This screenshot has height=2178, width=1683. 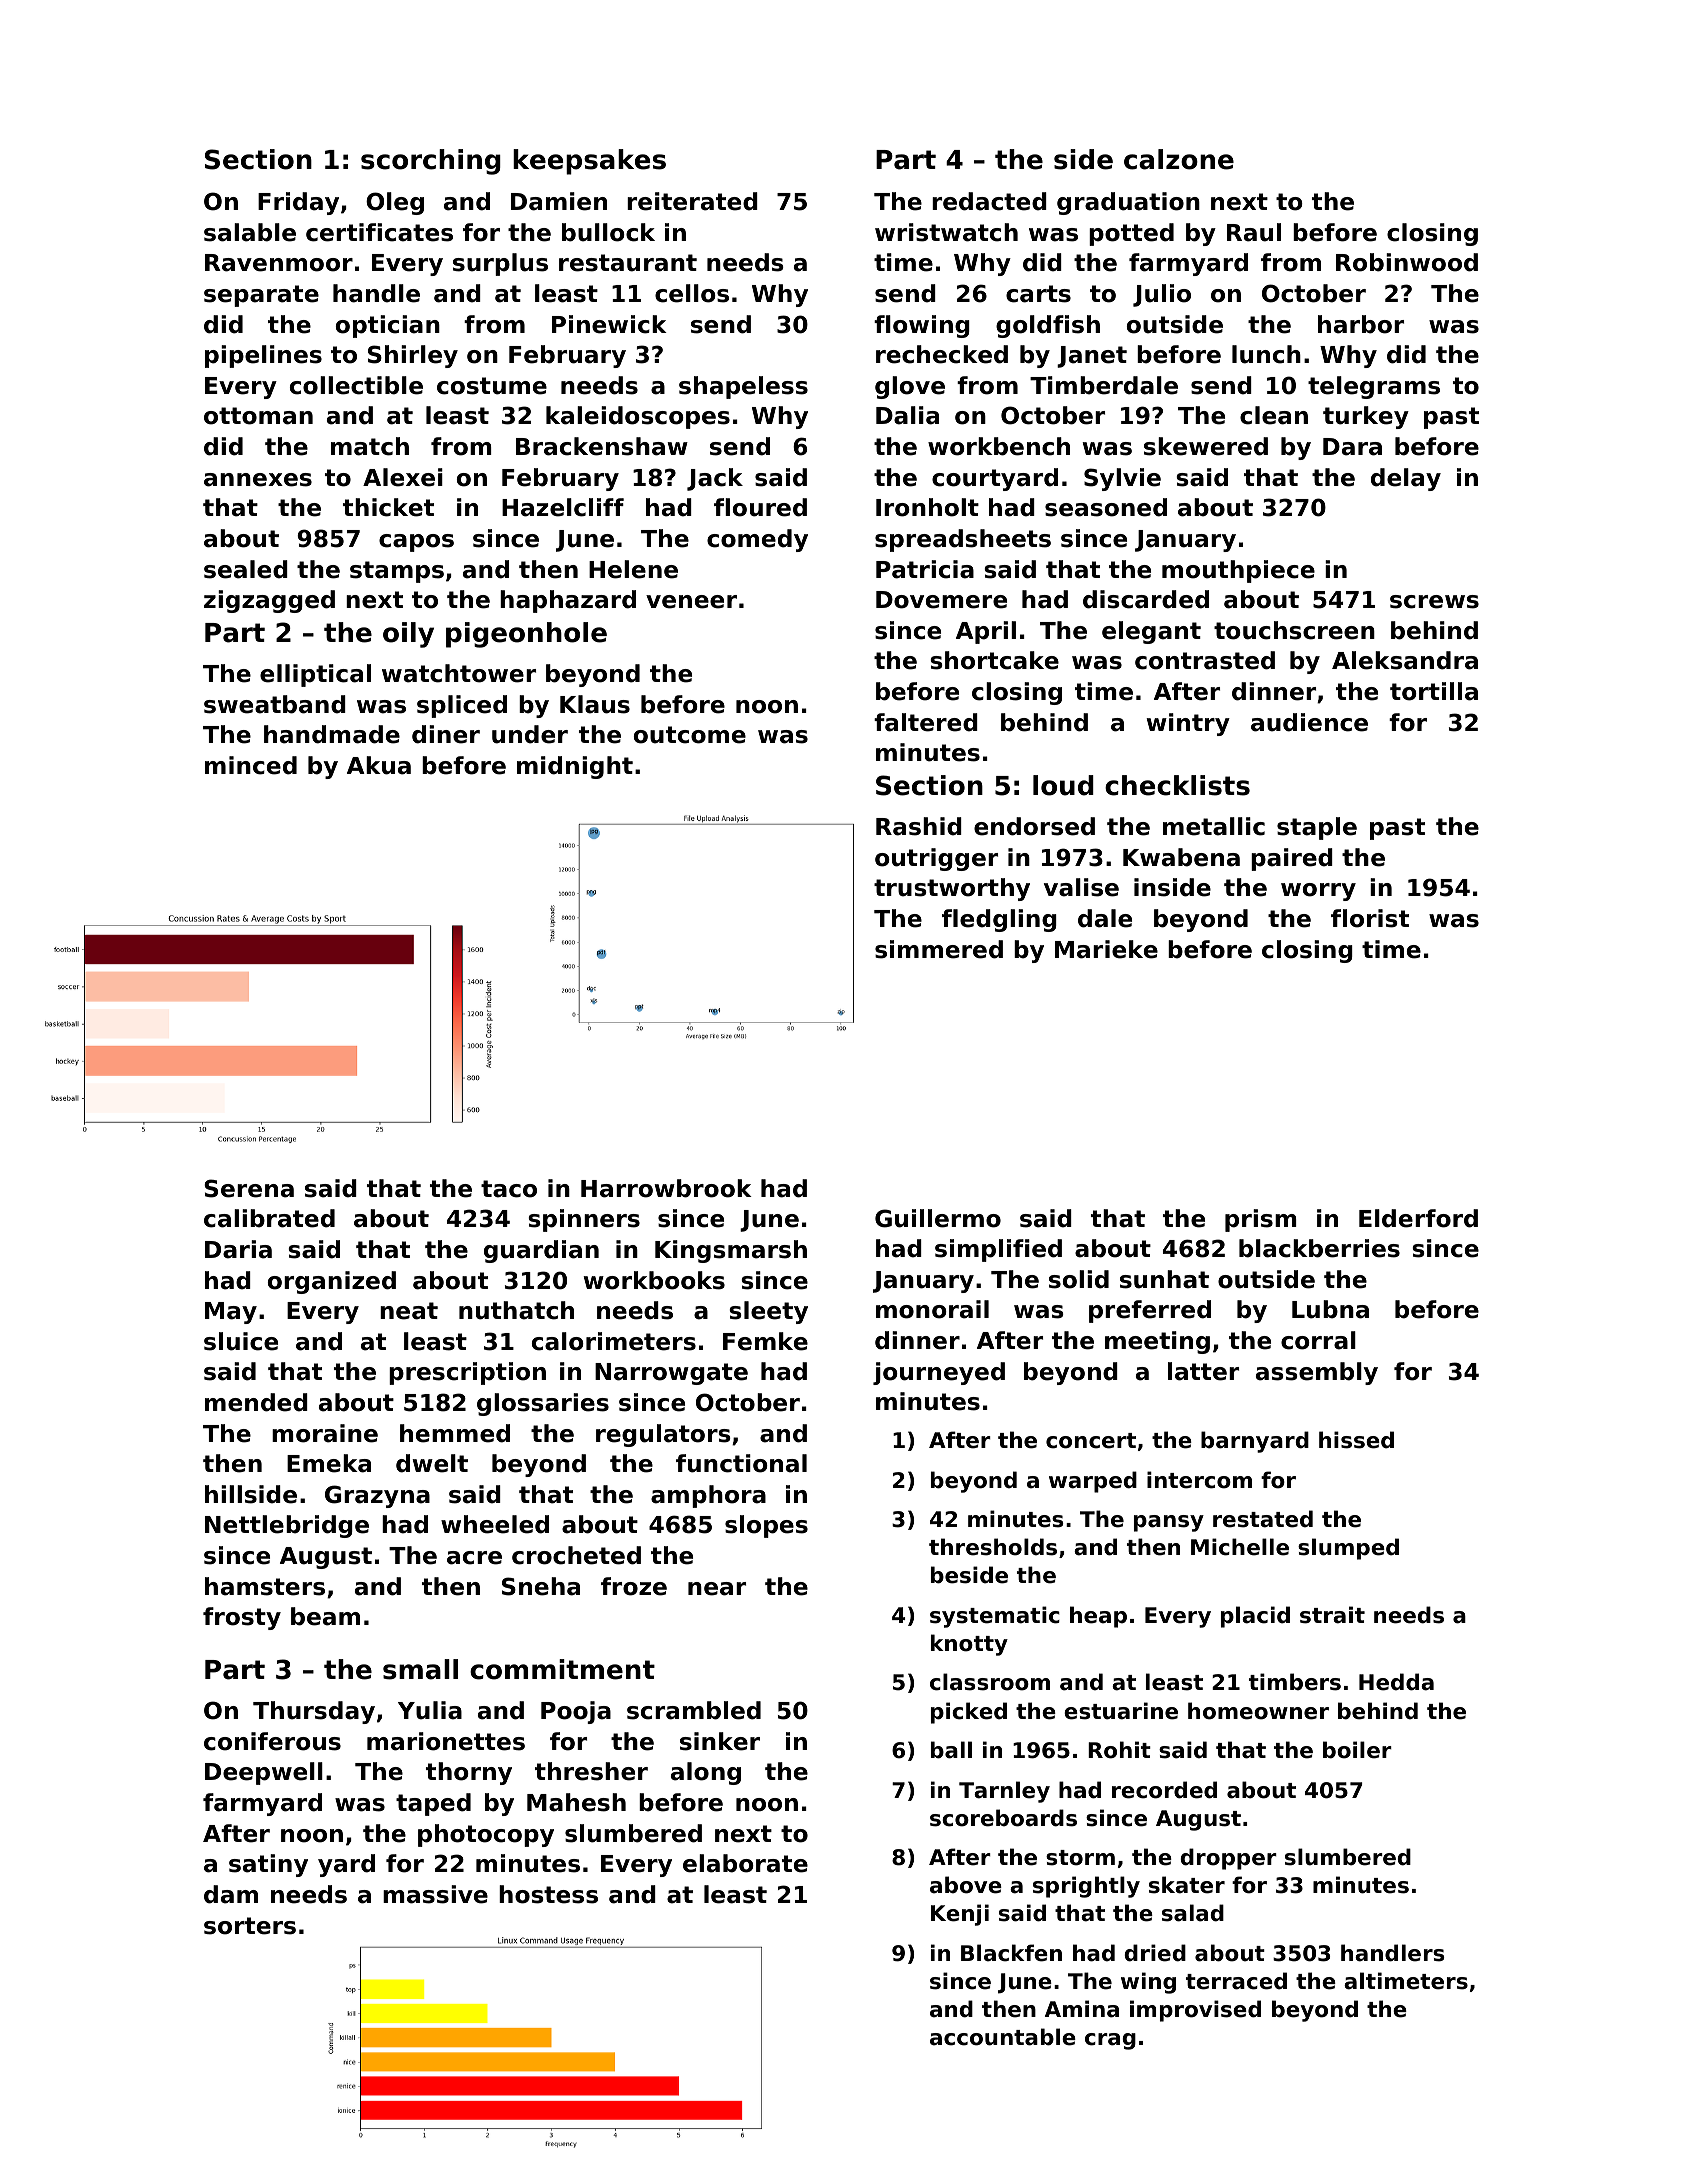 What do you see at coordinates (1370, 918) in the screenshot?
I see `florist` at bounding box center [1370, 918].
